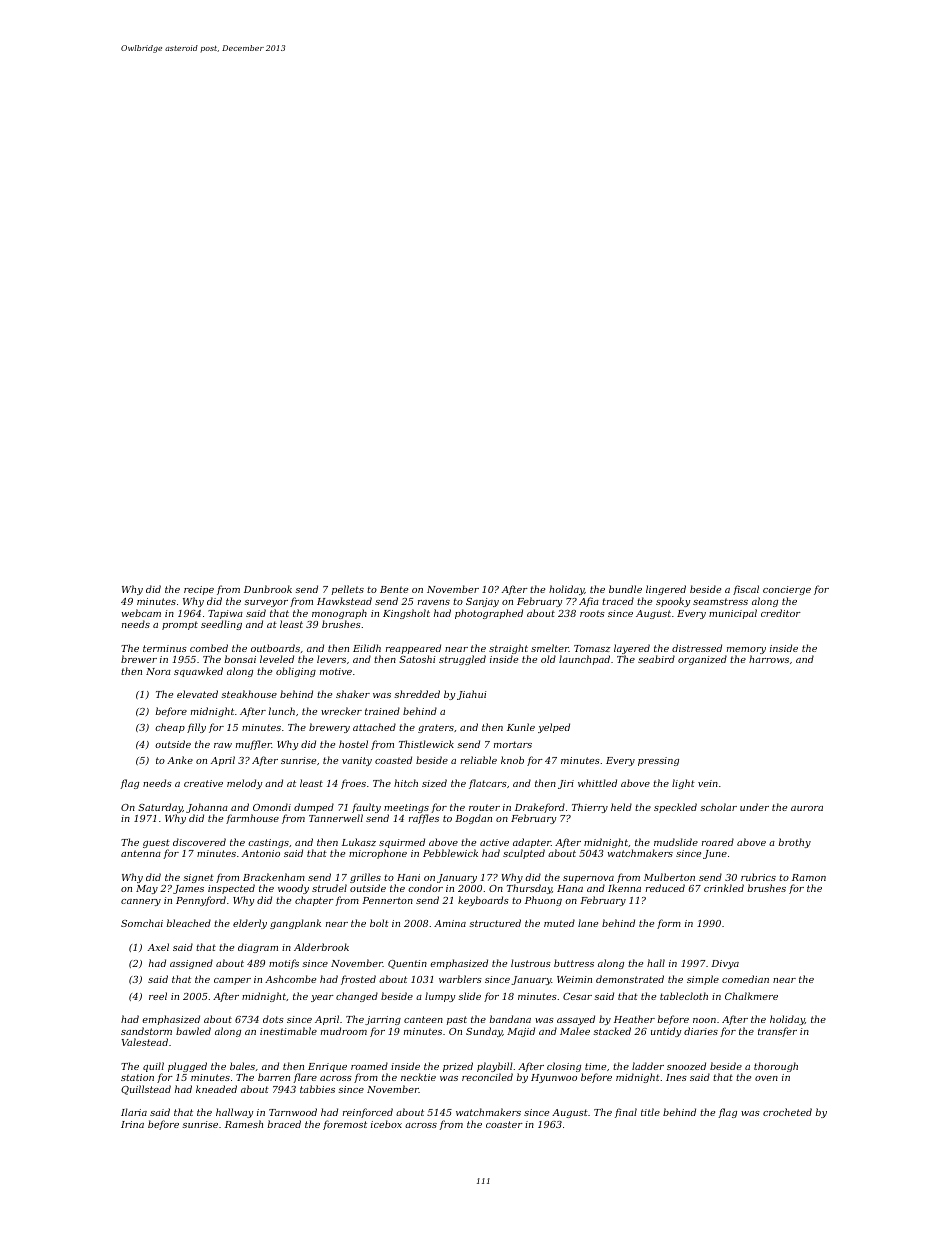  Describe the element at coordinates (275, 648) in the image. I see `outboards` at that location.
